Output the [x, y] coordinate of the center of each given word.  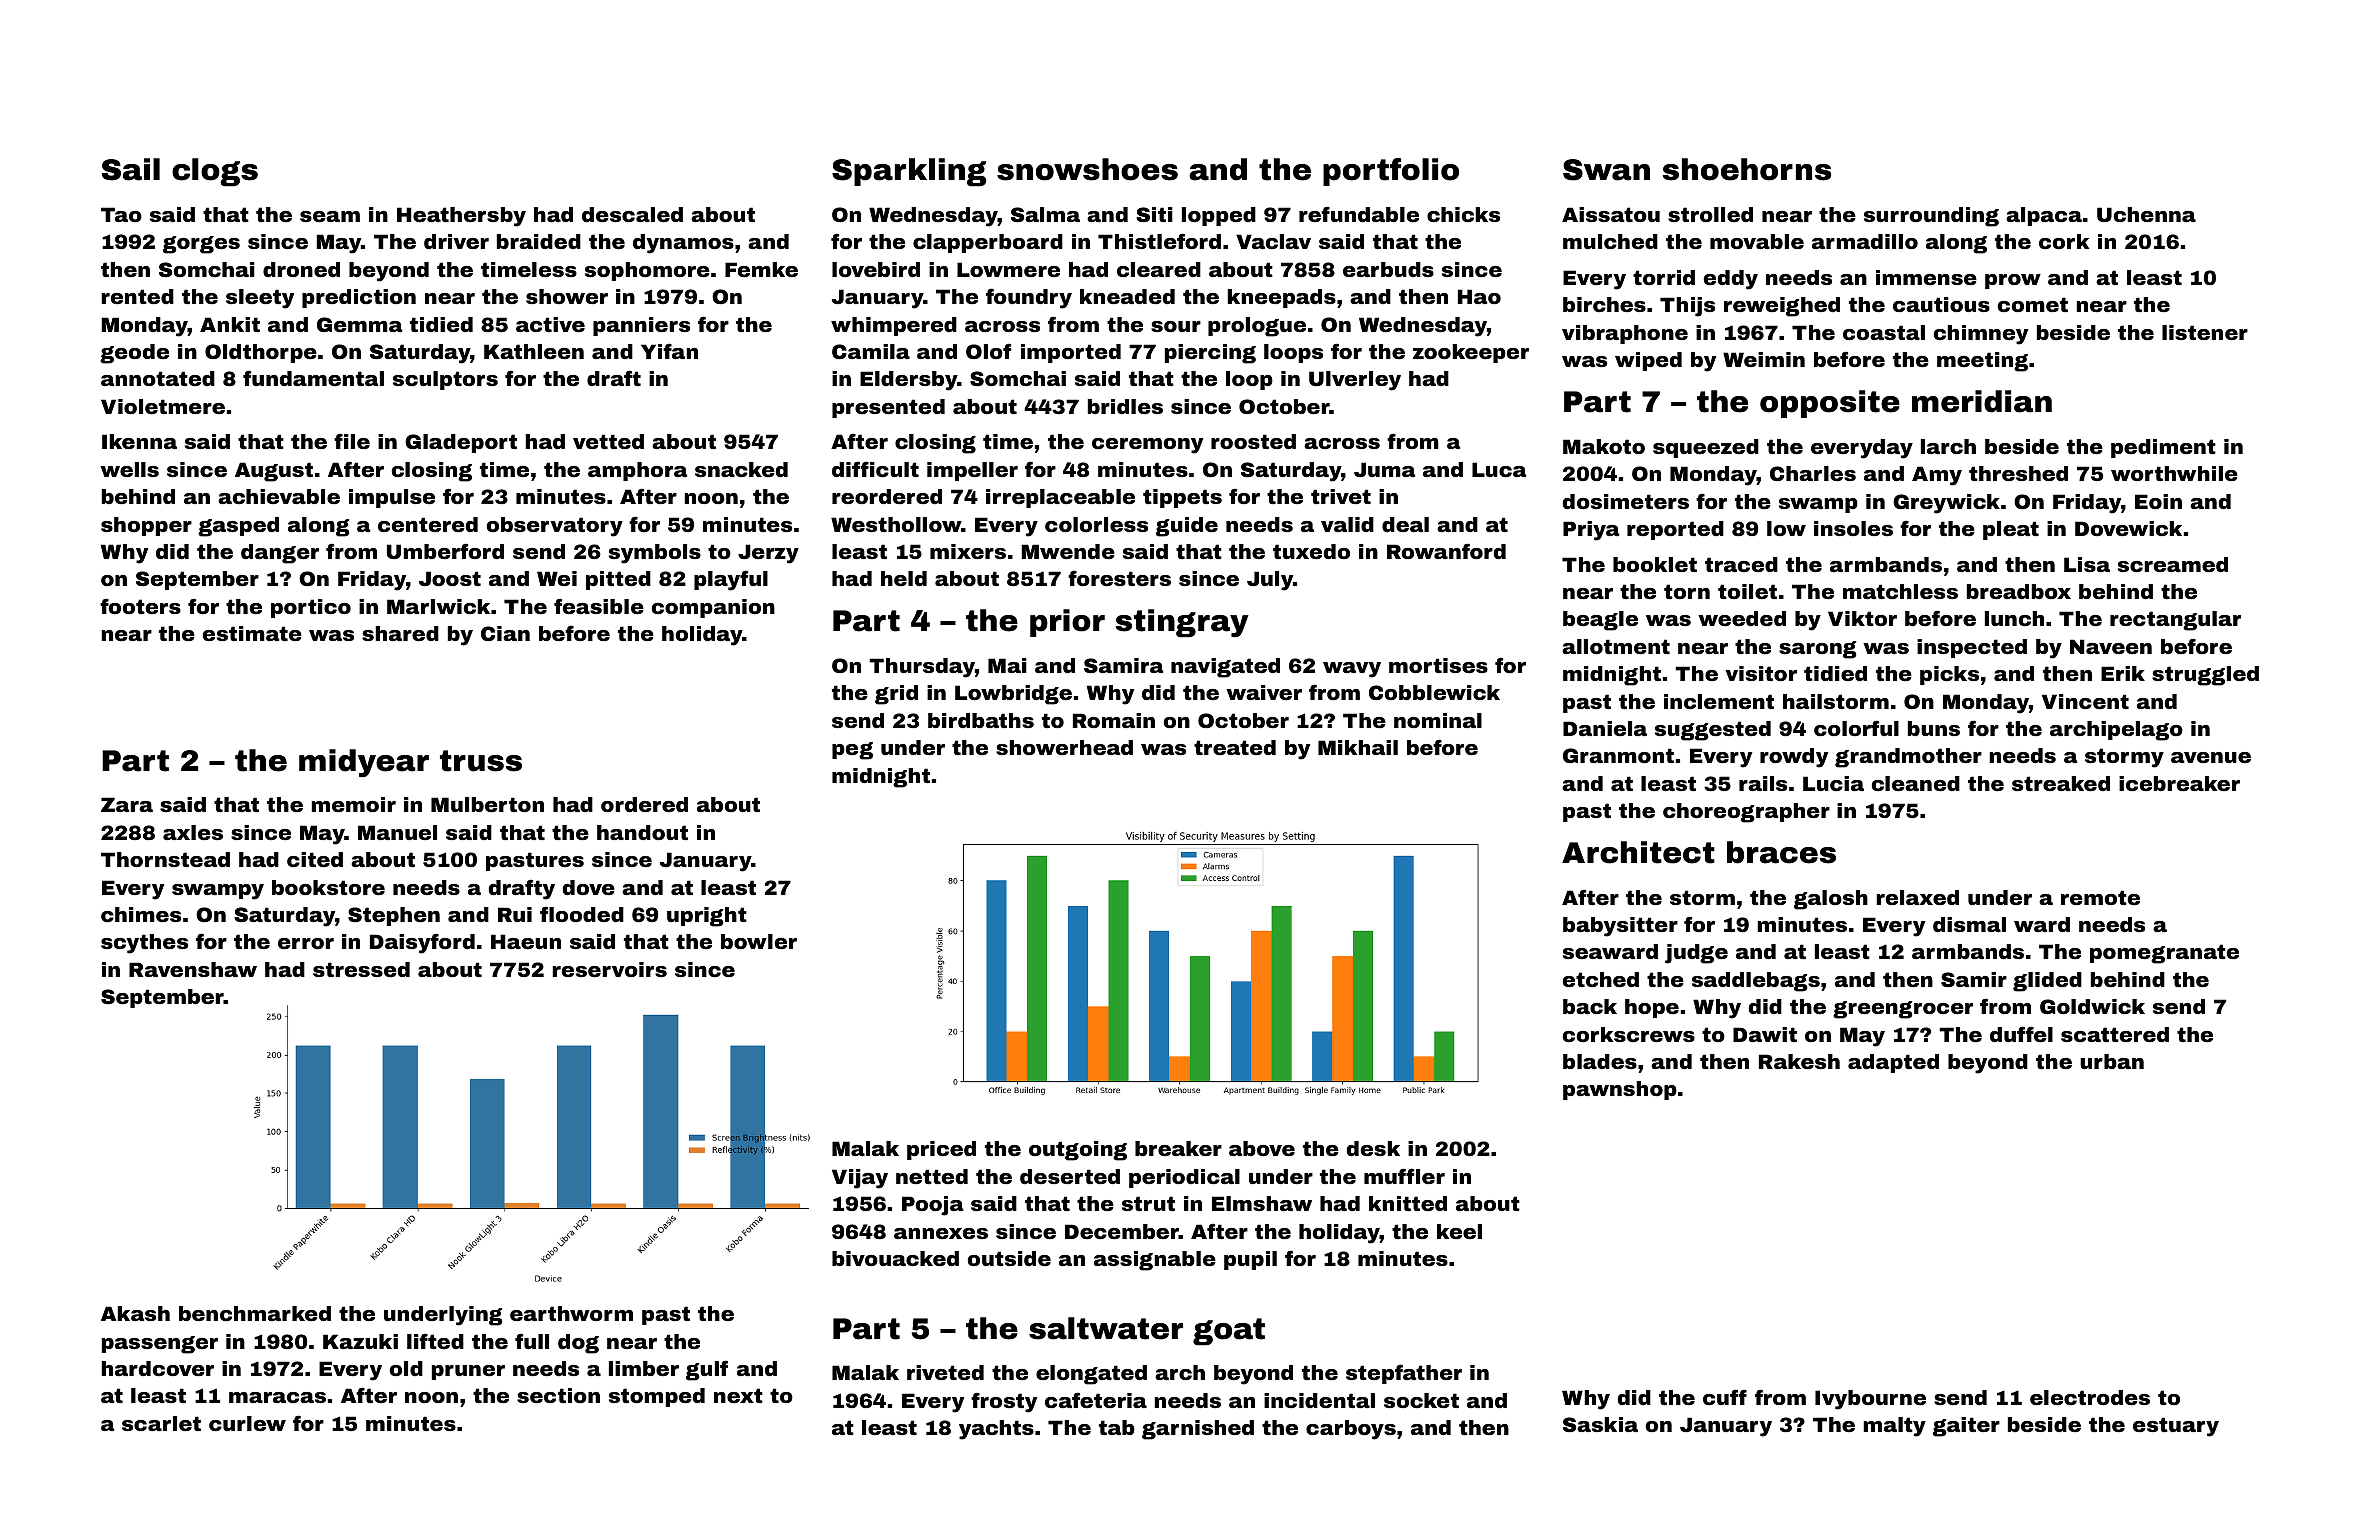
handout [642, 832]
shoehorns [1747, 169]
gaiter [1966, 1427]
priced [941, 1150]
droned [301, 269]
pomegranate [2164, 954]
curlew [247, 1423]
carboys [1351, 1430]
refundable [1359, 214]
